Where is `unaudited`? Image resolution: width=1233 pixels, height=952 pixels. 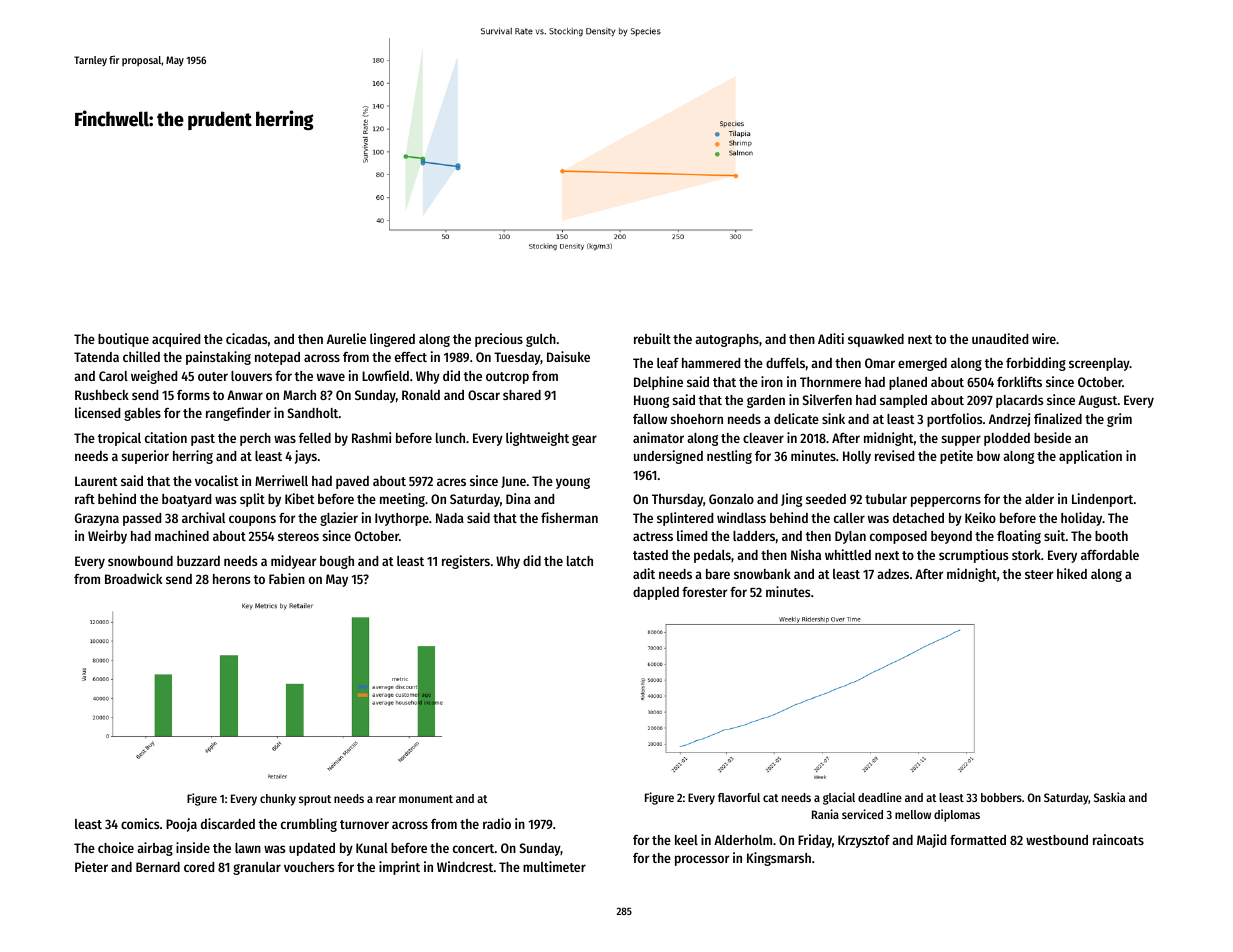 unaudited is located at coordinates (1000, 338).
